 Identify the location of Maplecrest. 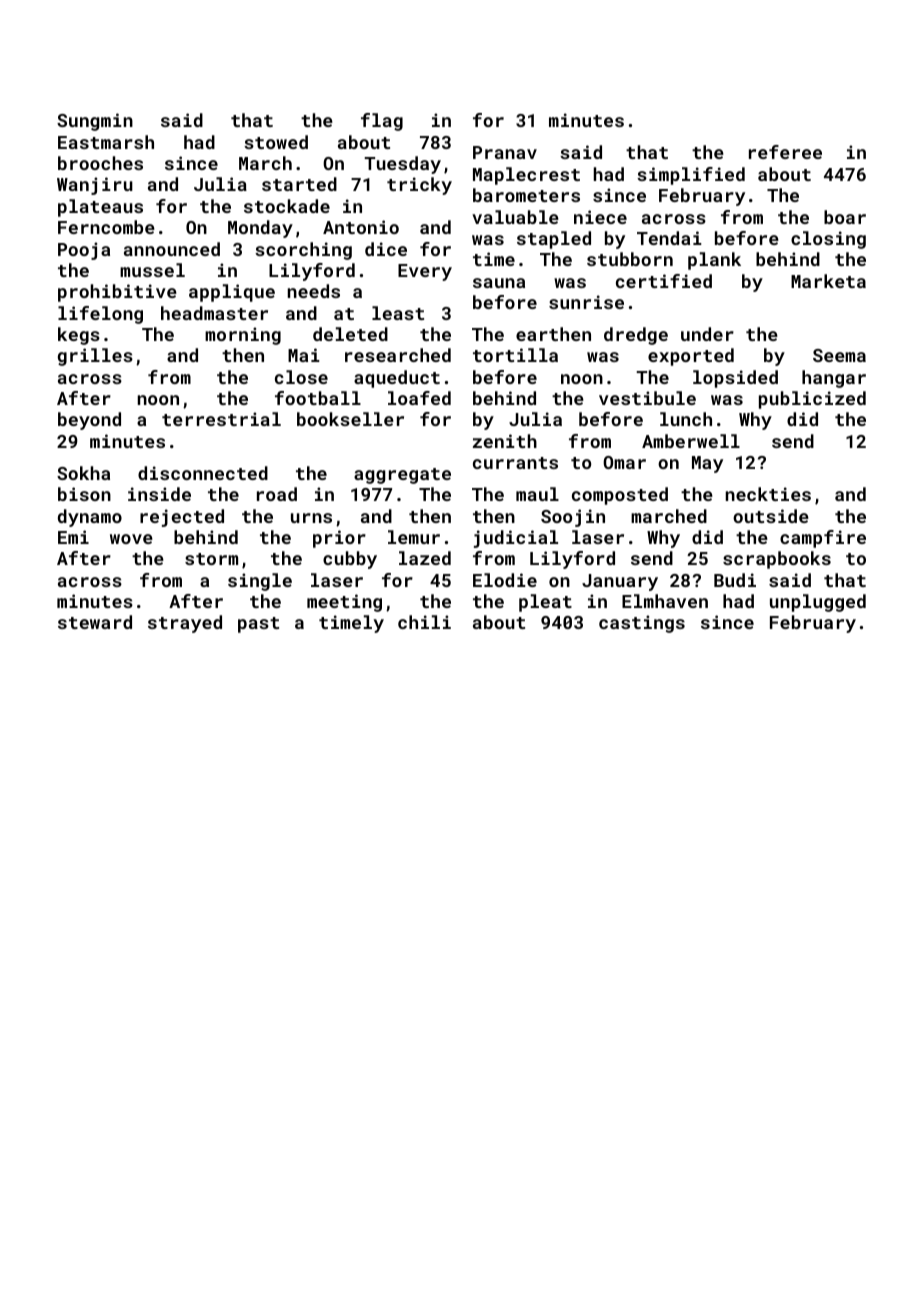
(526, 176).
